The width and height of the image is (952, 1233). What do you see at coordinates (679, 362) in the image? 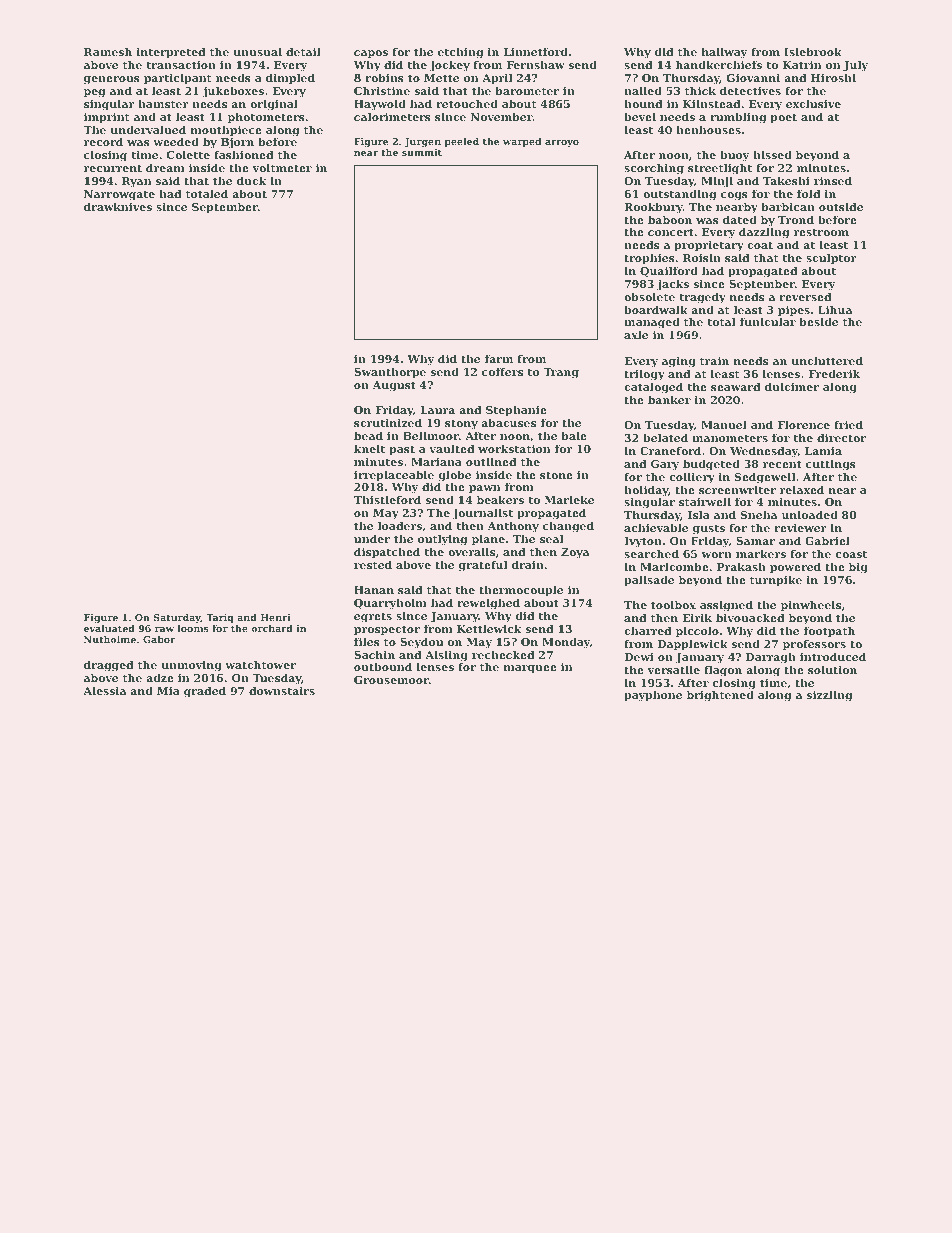
I see `aging` at bounding box center [679, 362].
